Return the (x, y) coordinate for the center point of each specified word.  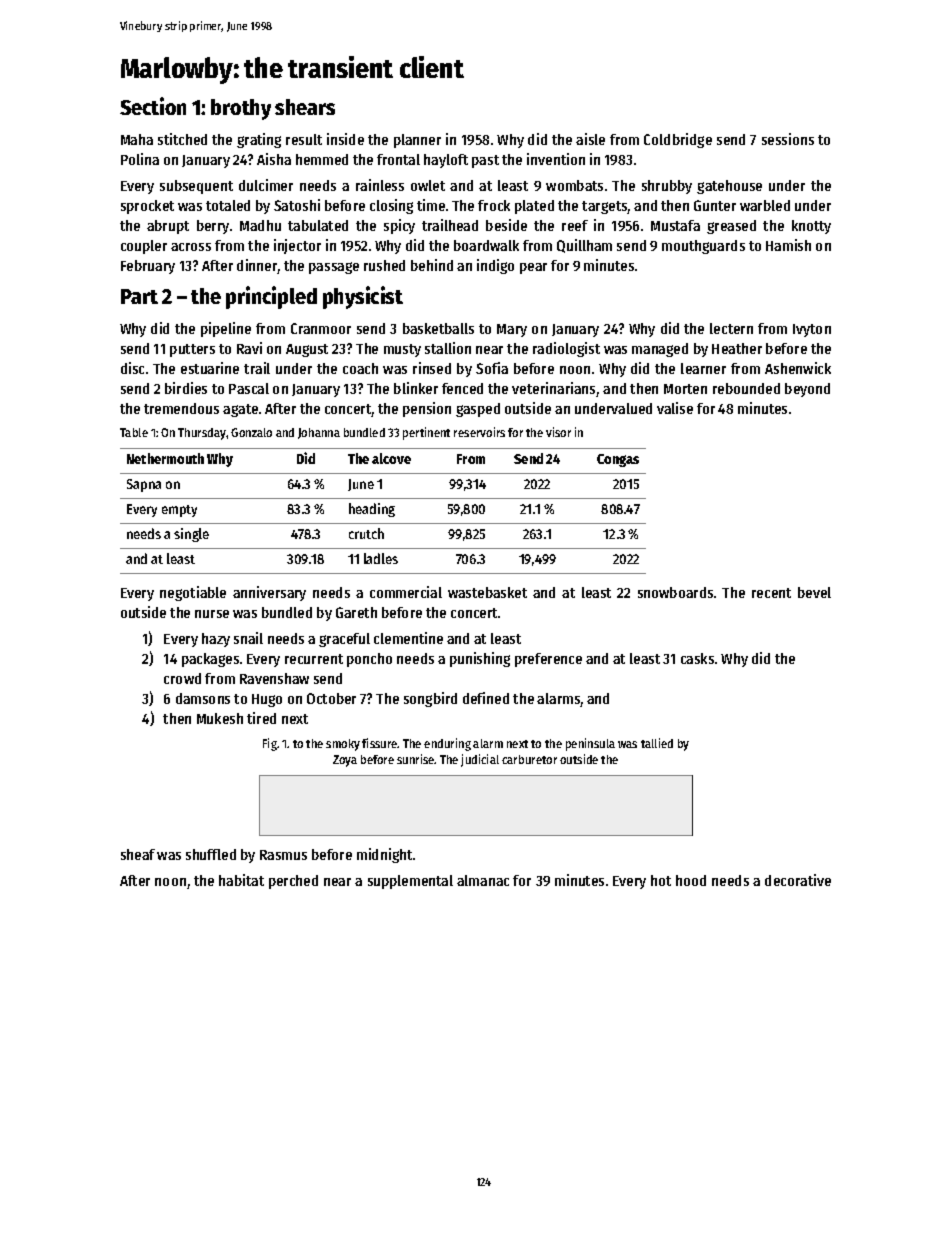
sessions (788, 139)
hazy (216, 640)
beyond (807, 390)
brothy (241, 109)
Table (134, 432)
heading (372, 510)
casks (697, 658)
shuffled (211, 854)
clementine (408, 638)
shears (305, 107)
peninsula (590, 744)
